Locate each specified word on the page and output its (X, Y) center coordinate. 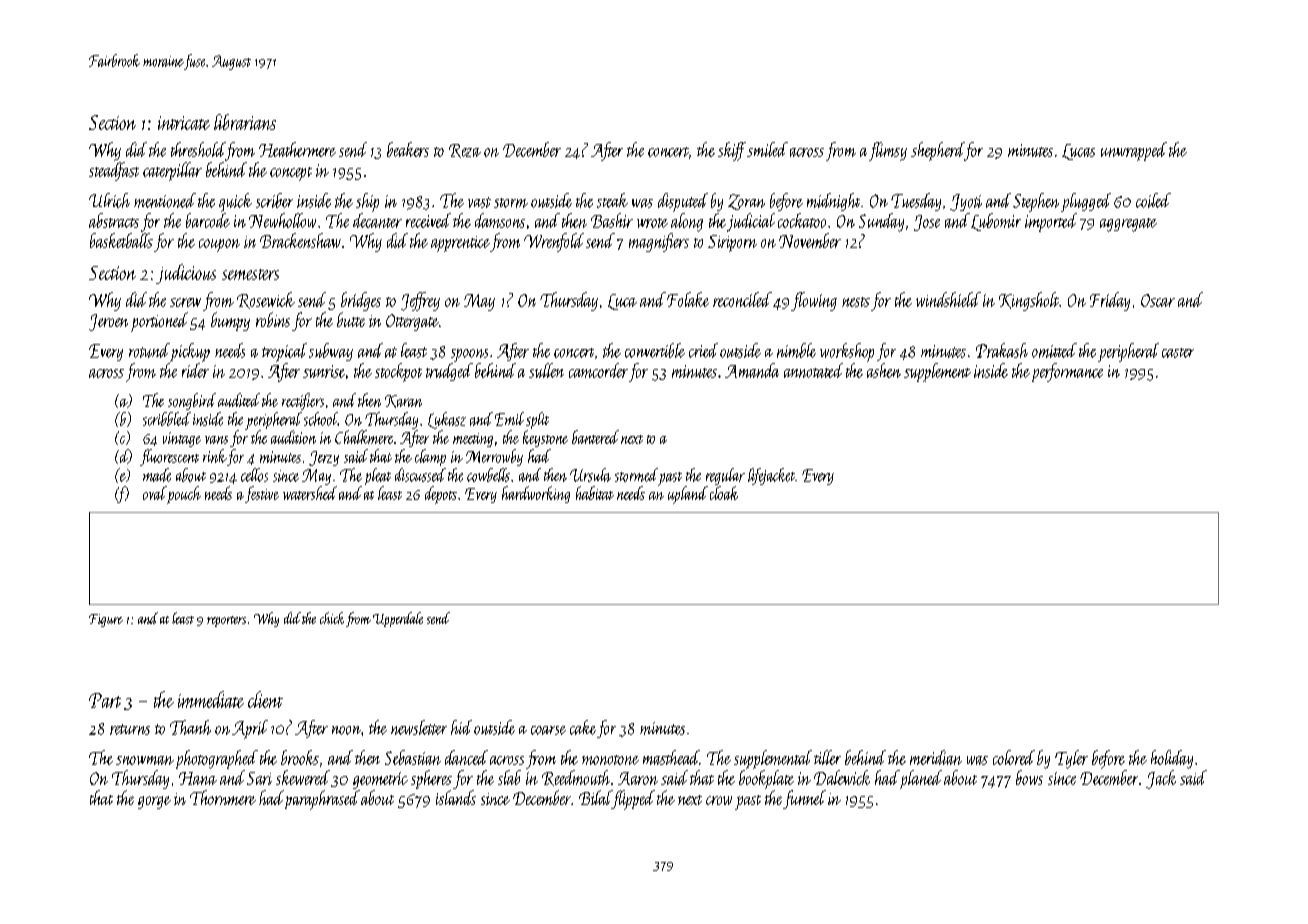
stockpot (398, 372)
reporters (226, 621)
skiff (732, 151)
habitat (595, 493)
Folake (688, 299)
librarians (245, 122)
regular (725, 476)
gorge (154, 802)
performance (1067, 372)
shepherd (938, 151)
